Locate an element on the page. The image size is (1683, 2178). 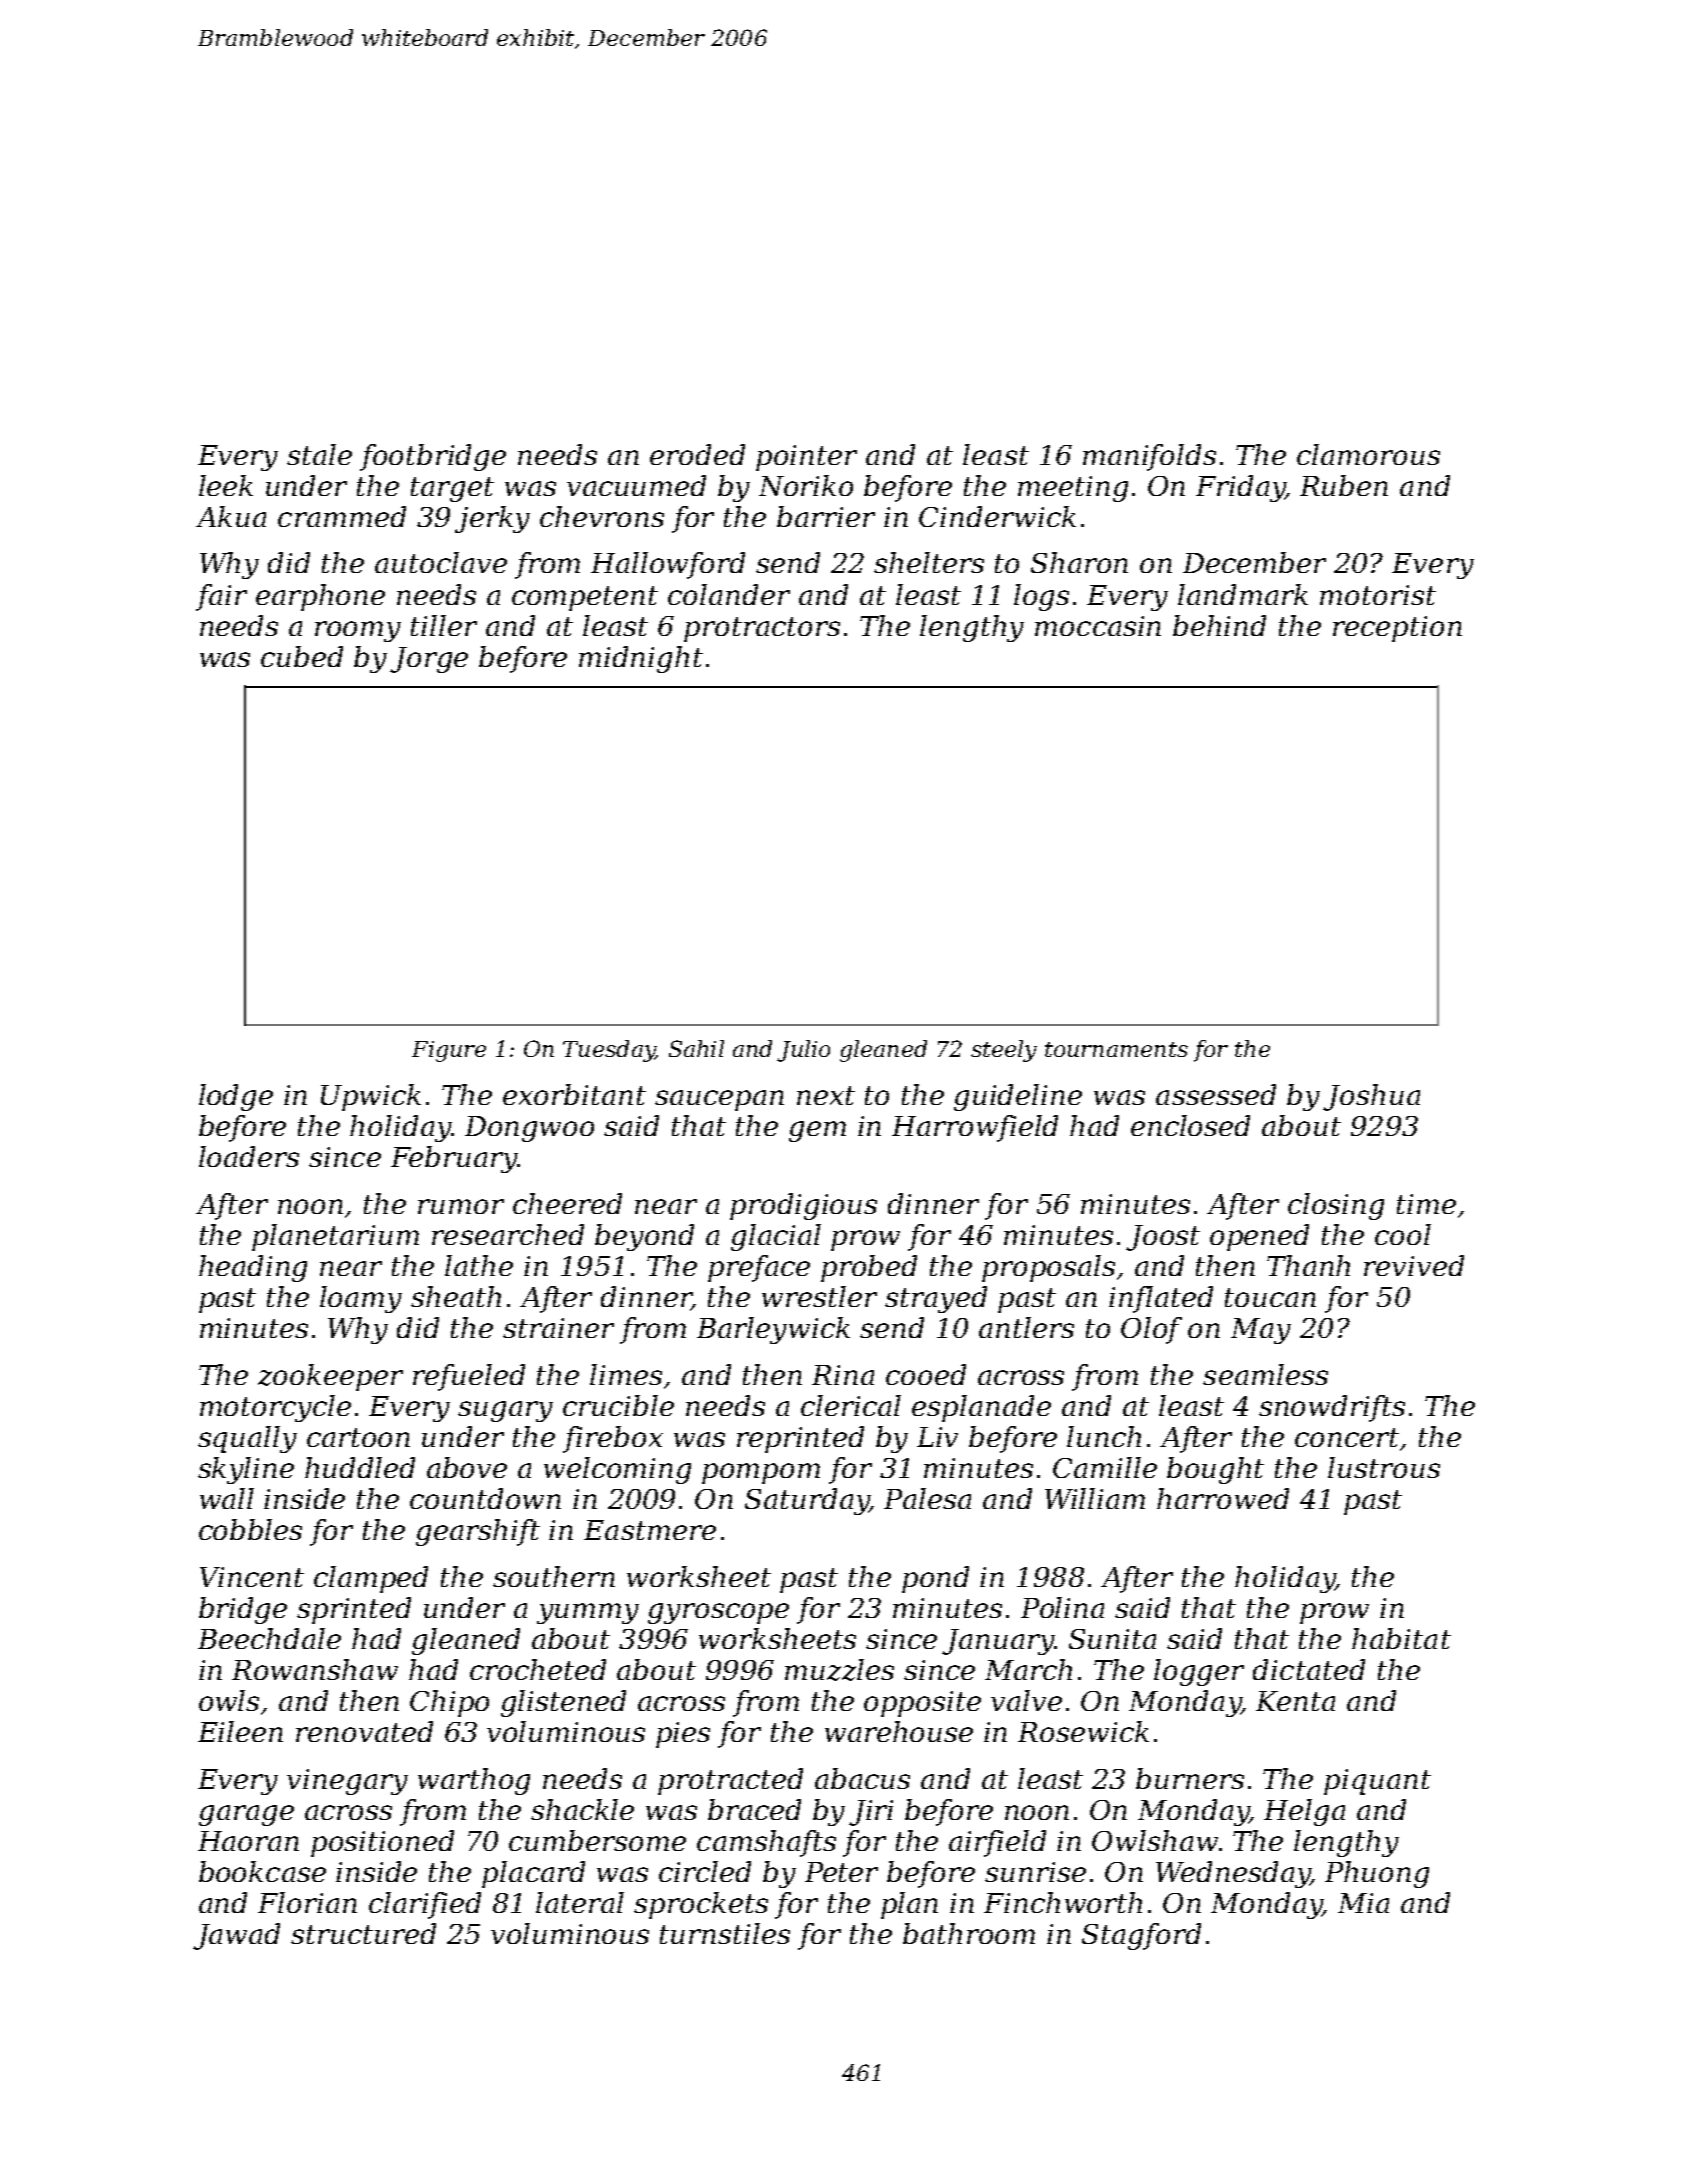
shelters is located at coordinates (929, 562).
